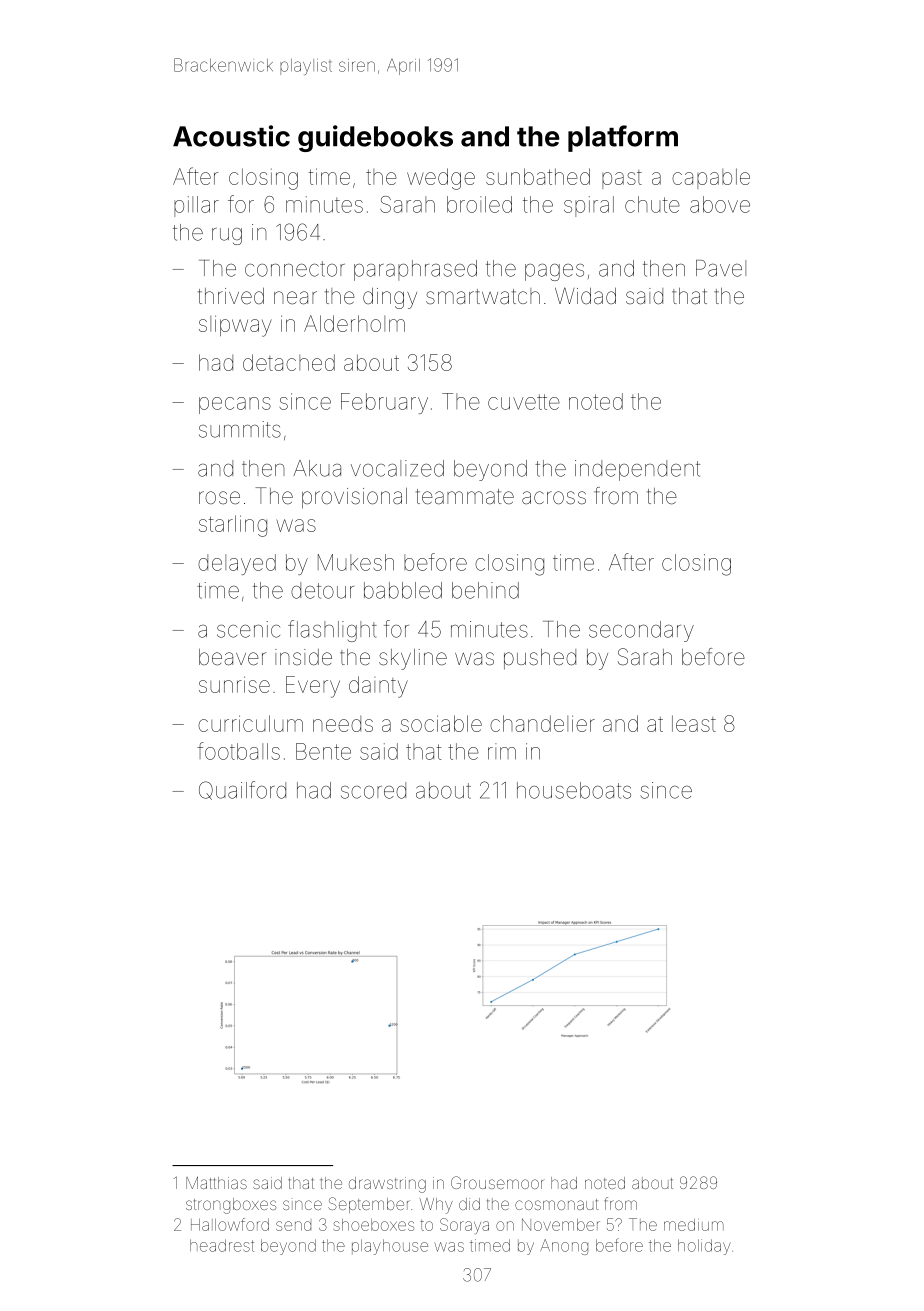 This screenshot has height=1311, width=924. I want to click on least, so click(694, 723).
